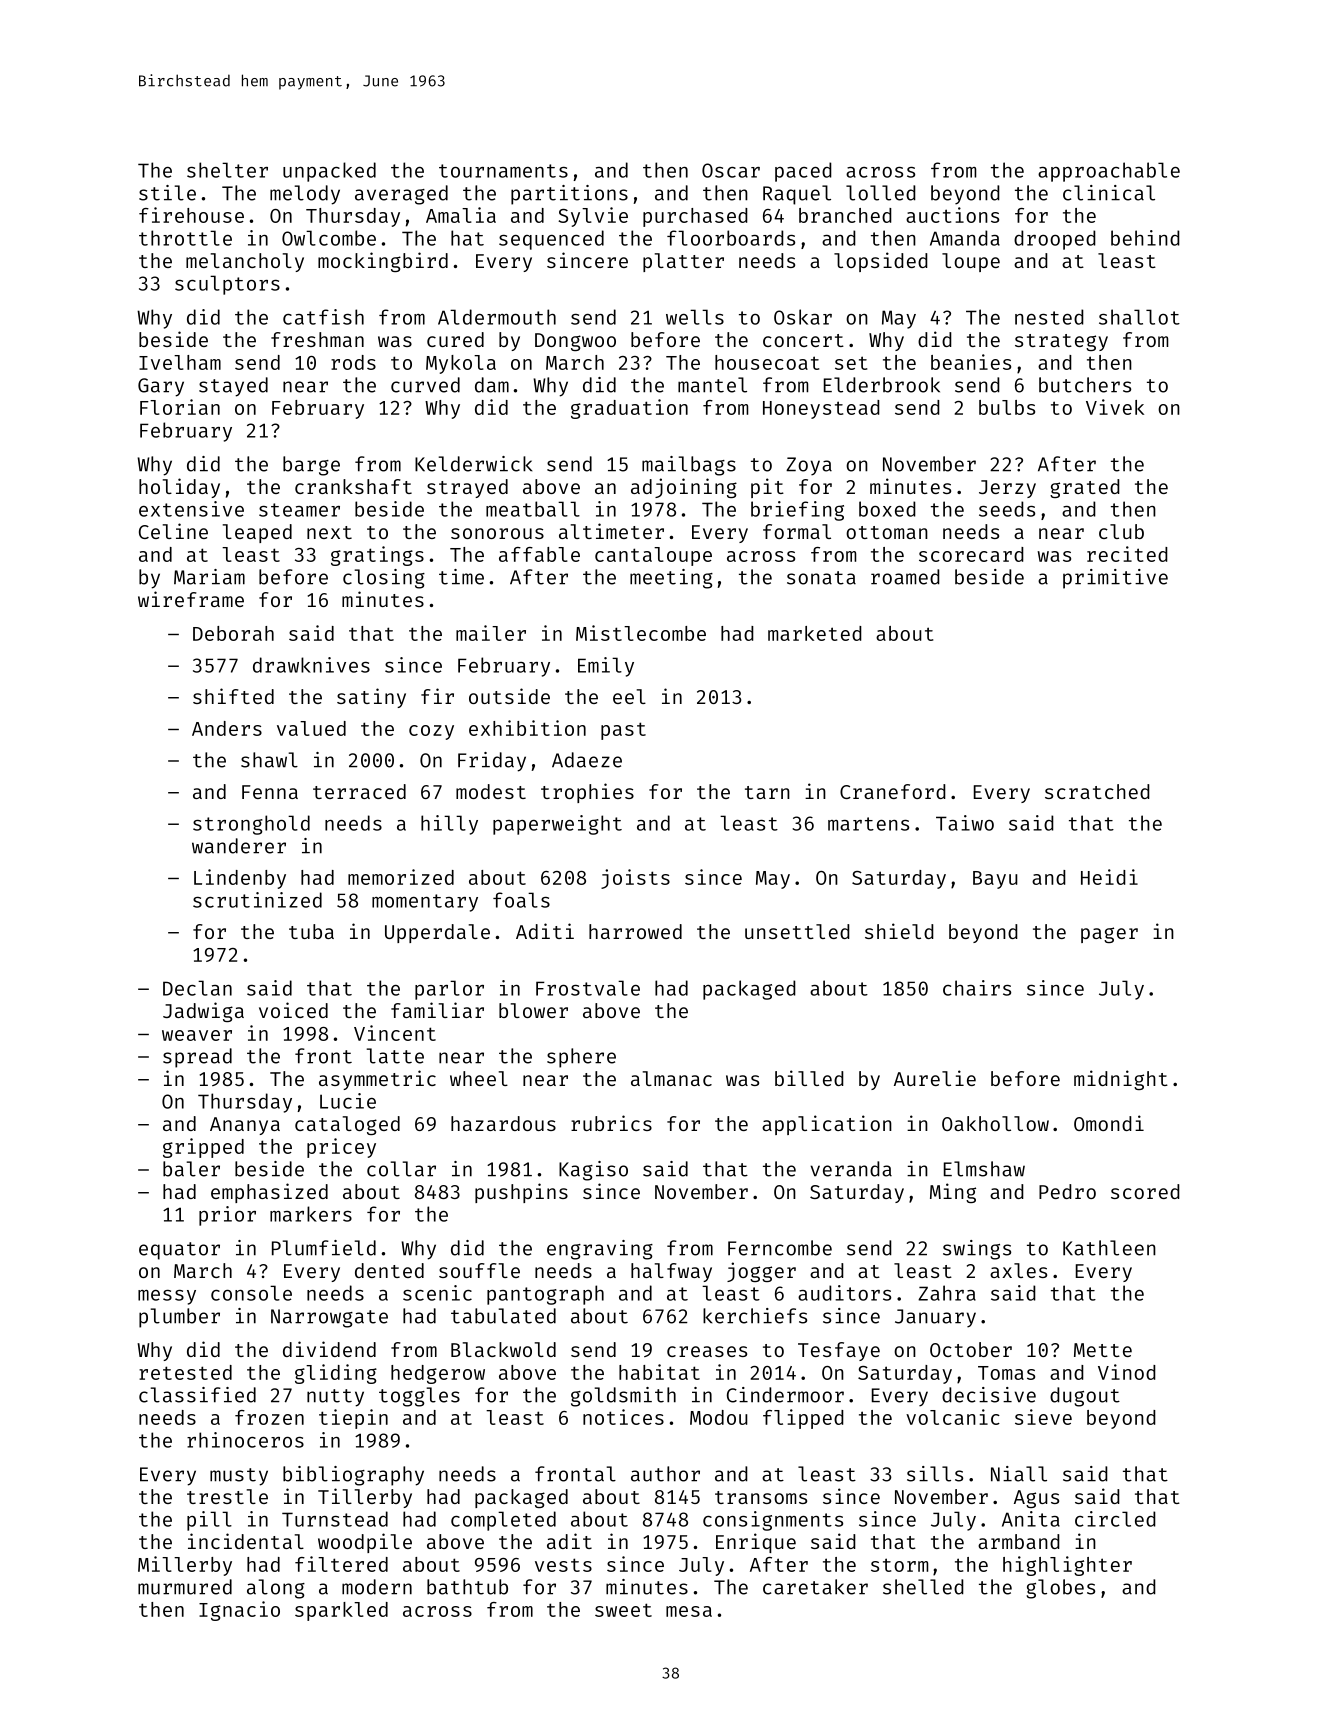 The image size is (1323, 1712). Describe the element at coordinates (191, 599) in the document. I see `wireframe` at that location.
